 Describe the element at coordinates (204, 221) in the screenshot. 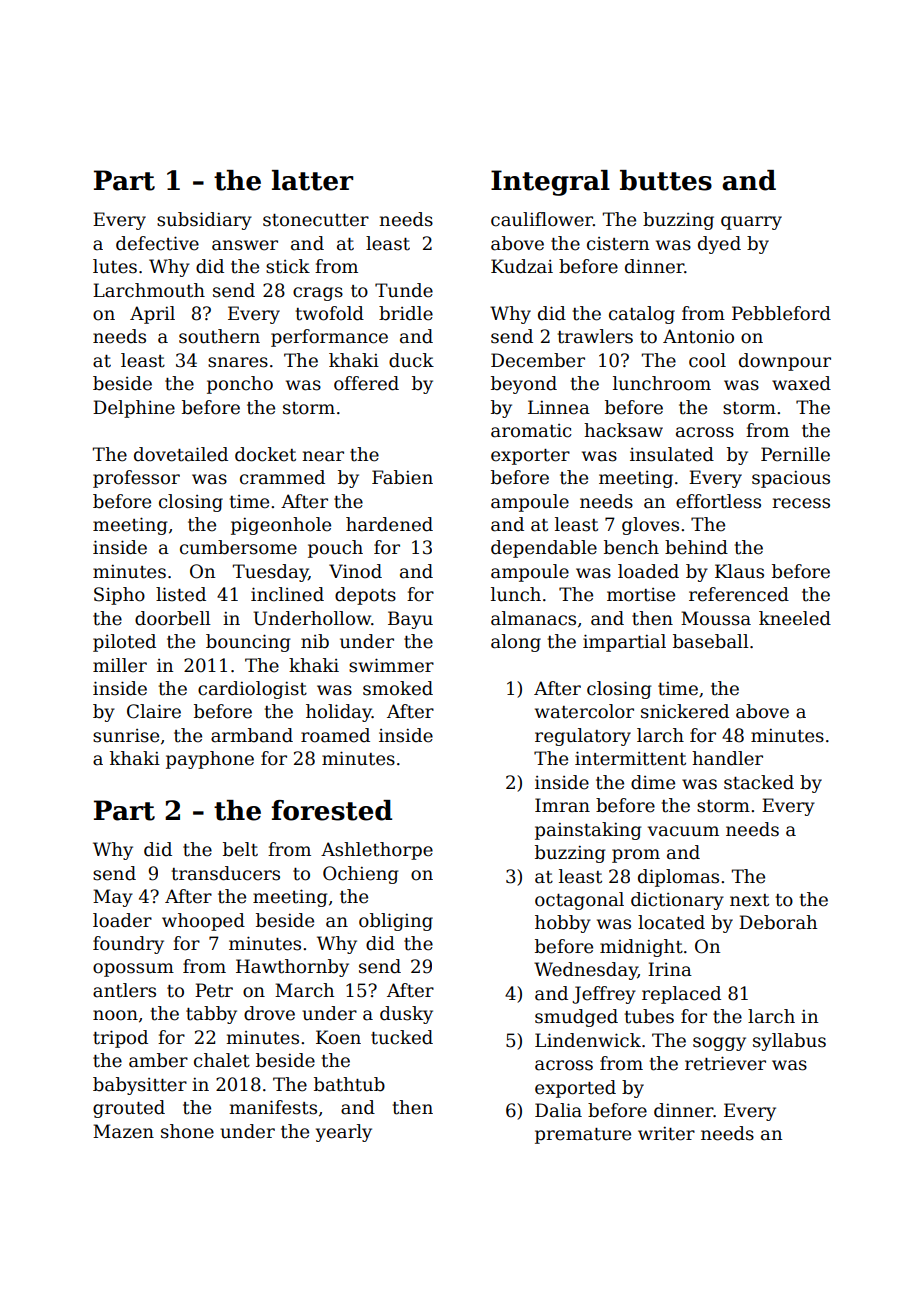

I see `subsidiary` at that location.
